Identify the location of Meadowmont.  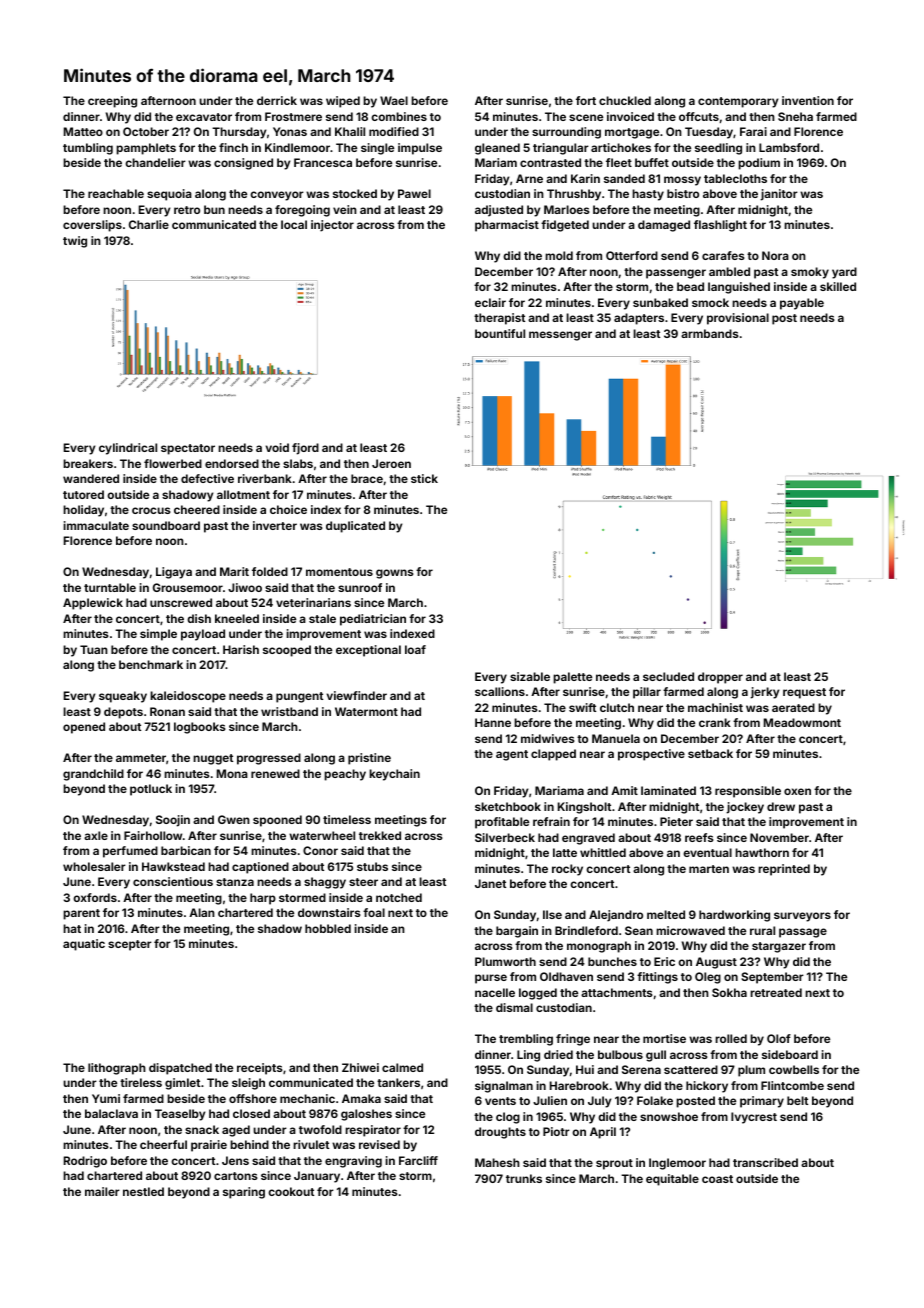
(802, 722).
